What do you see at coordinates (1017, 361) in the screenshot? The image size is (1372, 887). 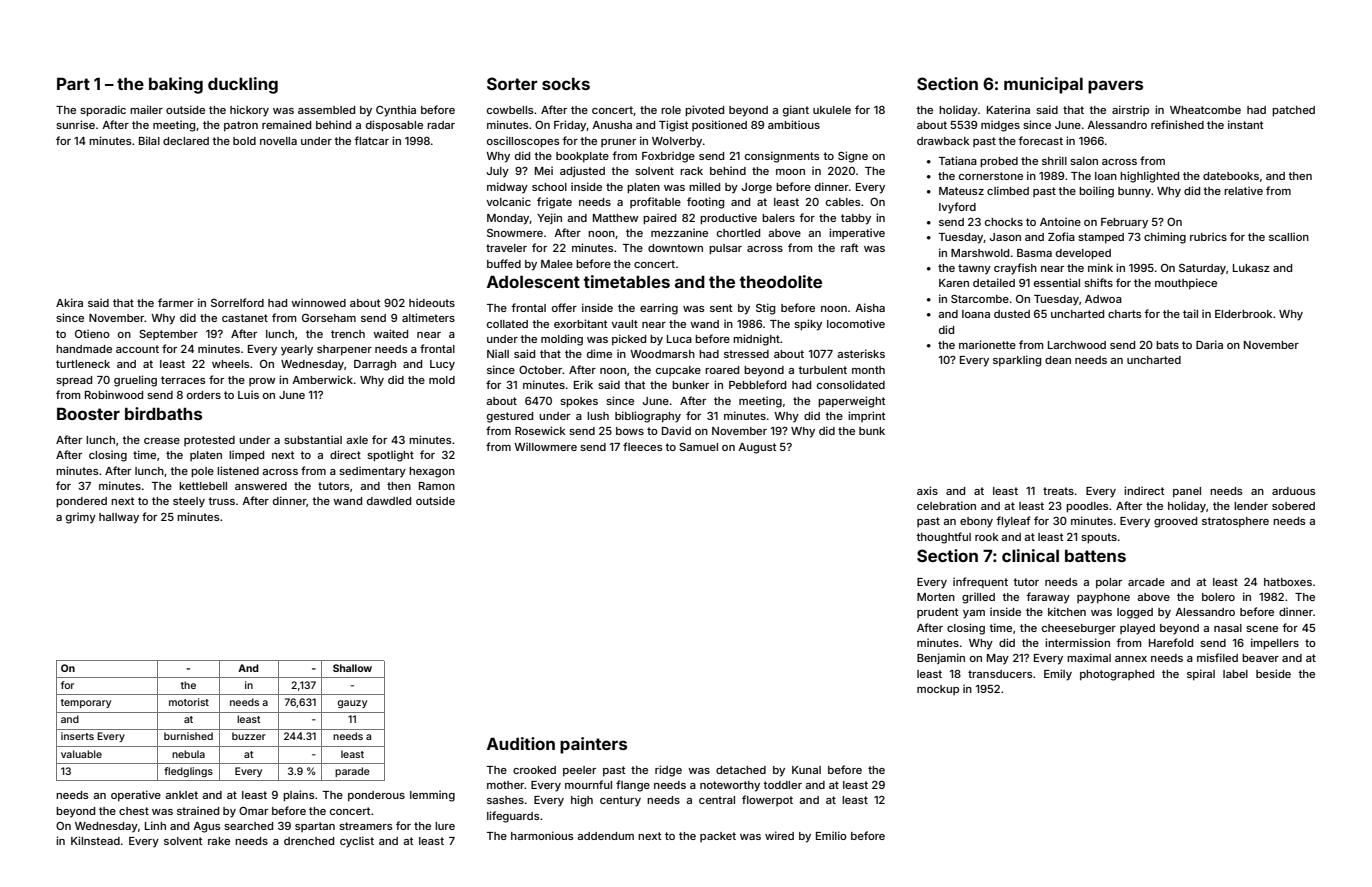 I see `sparkling` at bounding box center [1017, 361].
